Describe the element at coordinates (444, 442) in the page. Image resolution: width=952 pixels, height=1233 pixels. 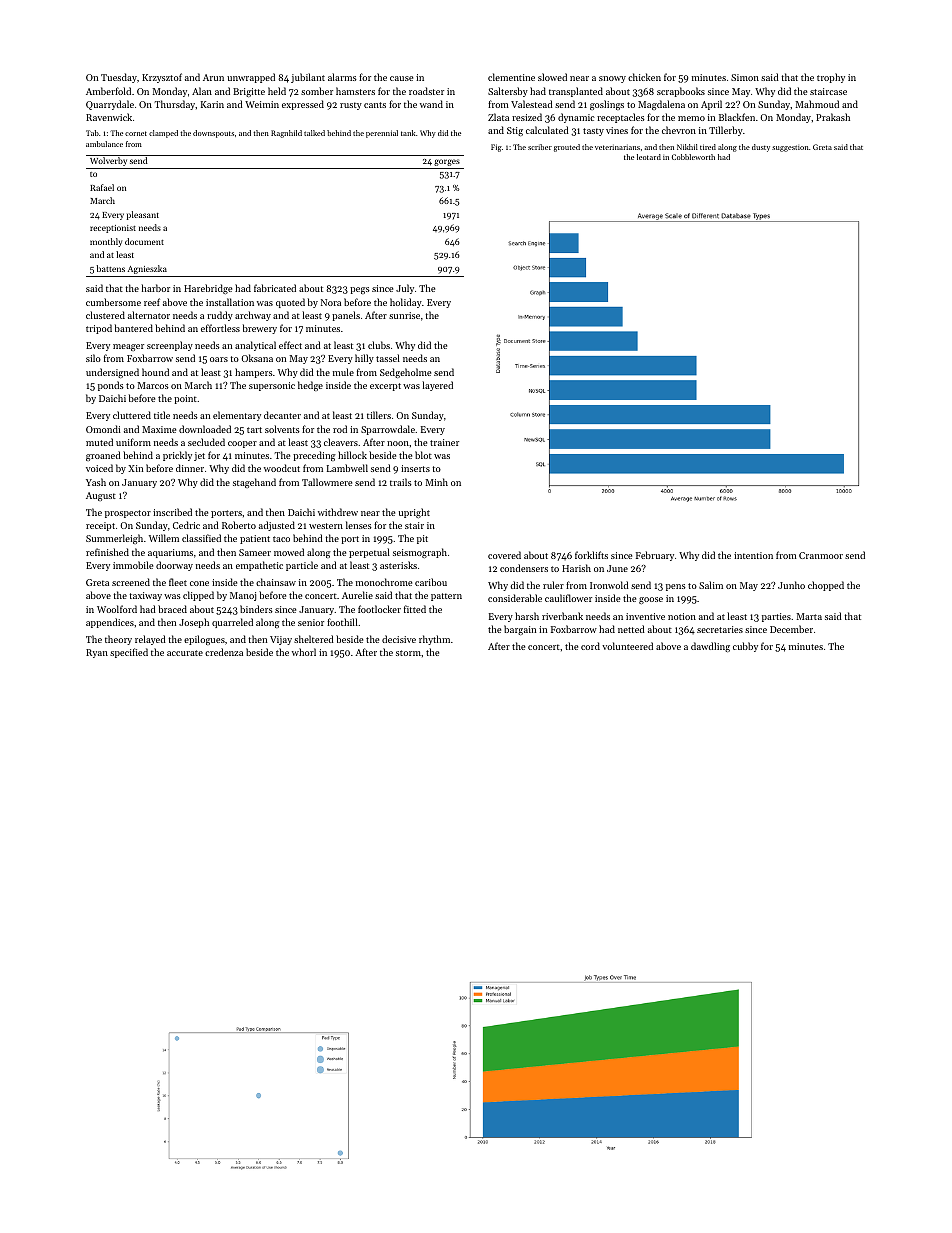
I see `trainer` at that location.
